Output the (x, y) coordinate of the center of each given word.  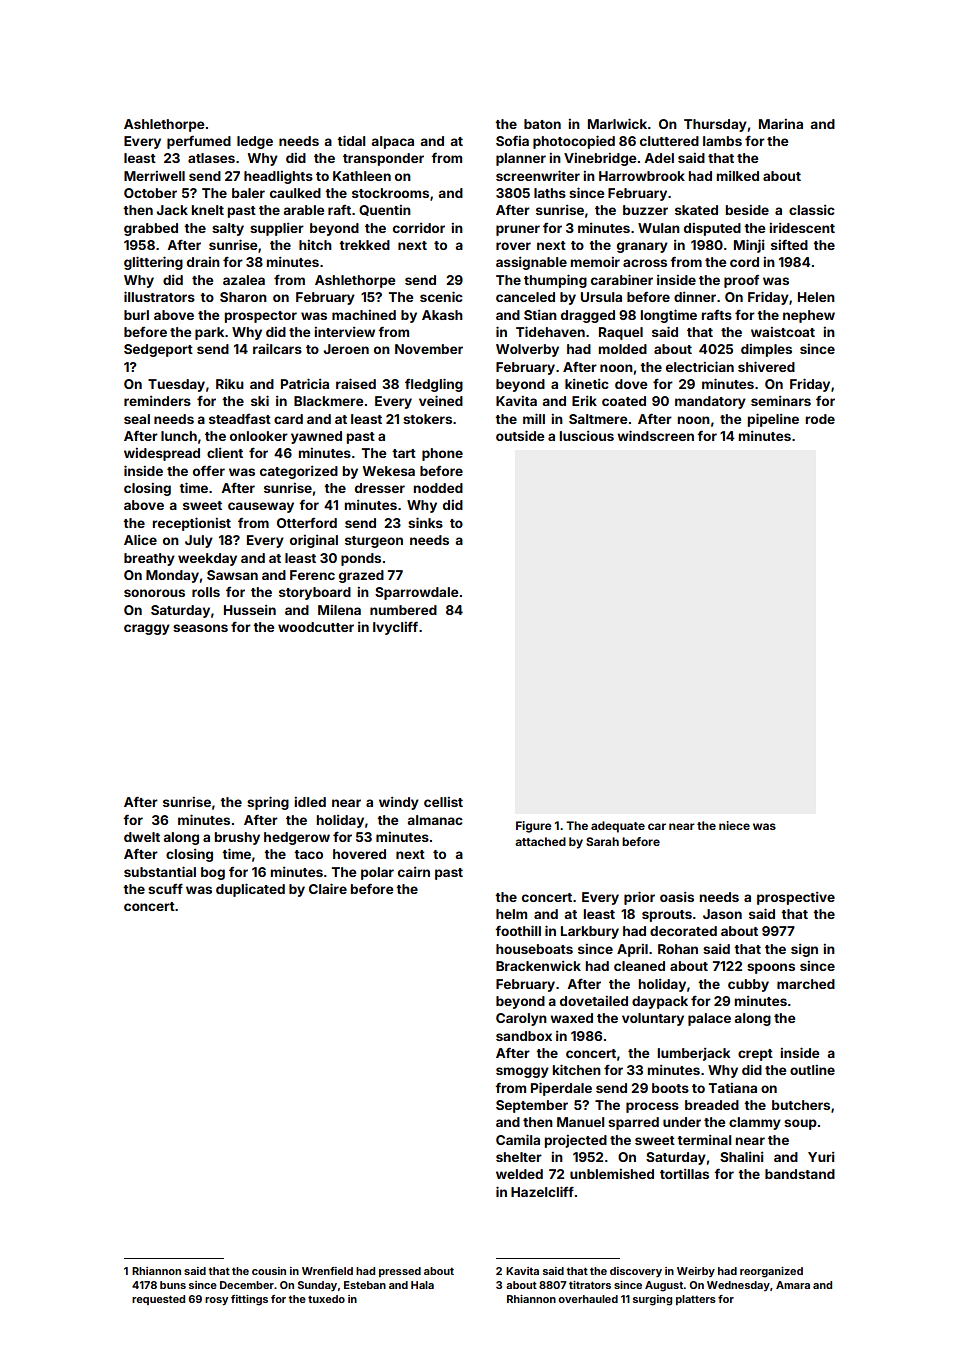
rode (820, 419)
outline (812, 1070)
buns (173, 1285)
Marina (781, 124)
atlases (211, 158)
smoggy (522, 1072)
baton (542, 124)
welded (519, 1174)
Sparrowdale (416, 593)
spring (268, 803)
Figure (534, 827)
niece (734, 825)
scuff (165, 889)
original (314, 541)
